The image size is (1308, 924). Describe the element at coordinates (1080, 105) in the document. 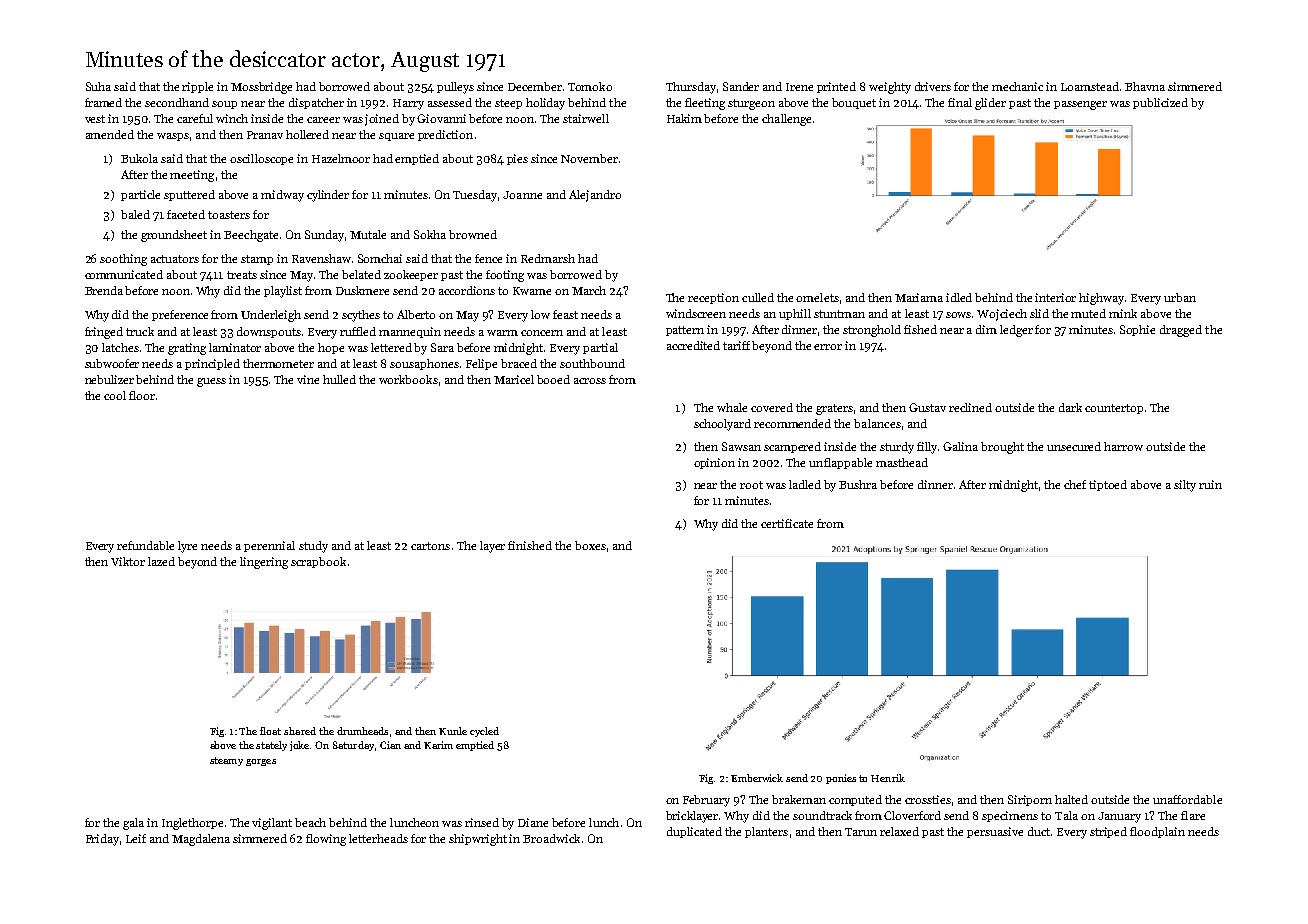

I see `passenger` at that location.
